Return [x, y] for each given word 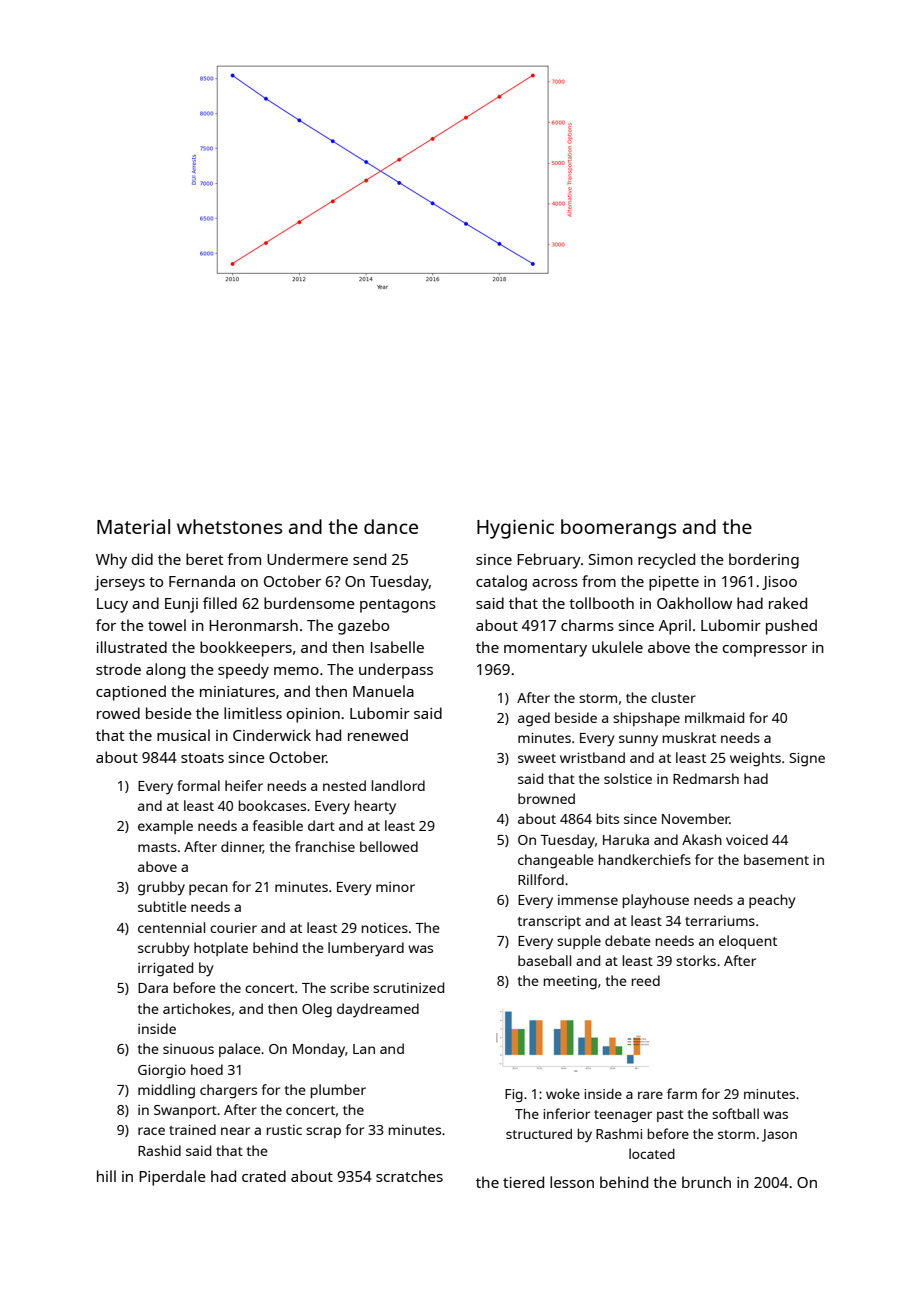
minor [395, 887]
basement [776, 859]
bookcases [272, 805]
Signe [807, 760]
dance [391, 526]
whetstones [229, 526]
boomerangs [618, 529]
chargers [228, 1091]
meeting [570, 983]
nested [344, 785]
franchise [325, 846]
